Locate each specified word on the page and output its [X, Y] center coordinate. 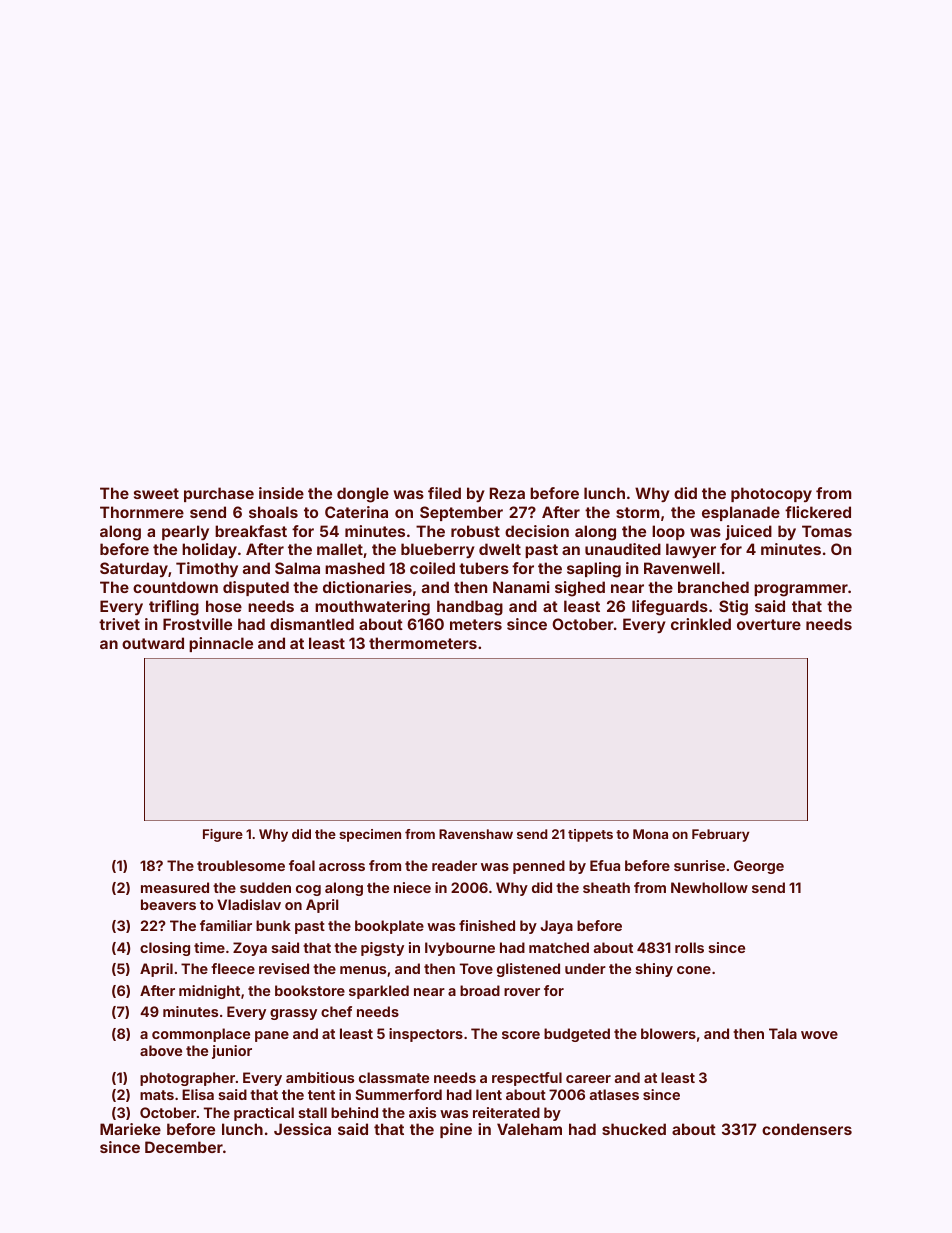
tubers [484, 568]
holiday [209, 550]
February [720, 835]
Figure [223, 835]
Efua [605, 865]
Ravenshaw [476, 834]
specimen [370, 835]
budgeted [577, 1035]
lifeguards [670, 608]
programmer [801, 590]
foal [302, 865]
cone [694, 970]
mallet [340, 549]
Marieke [130, 1129]
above [161, 1050]
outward [153, 643]
